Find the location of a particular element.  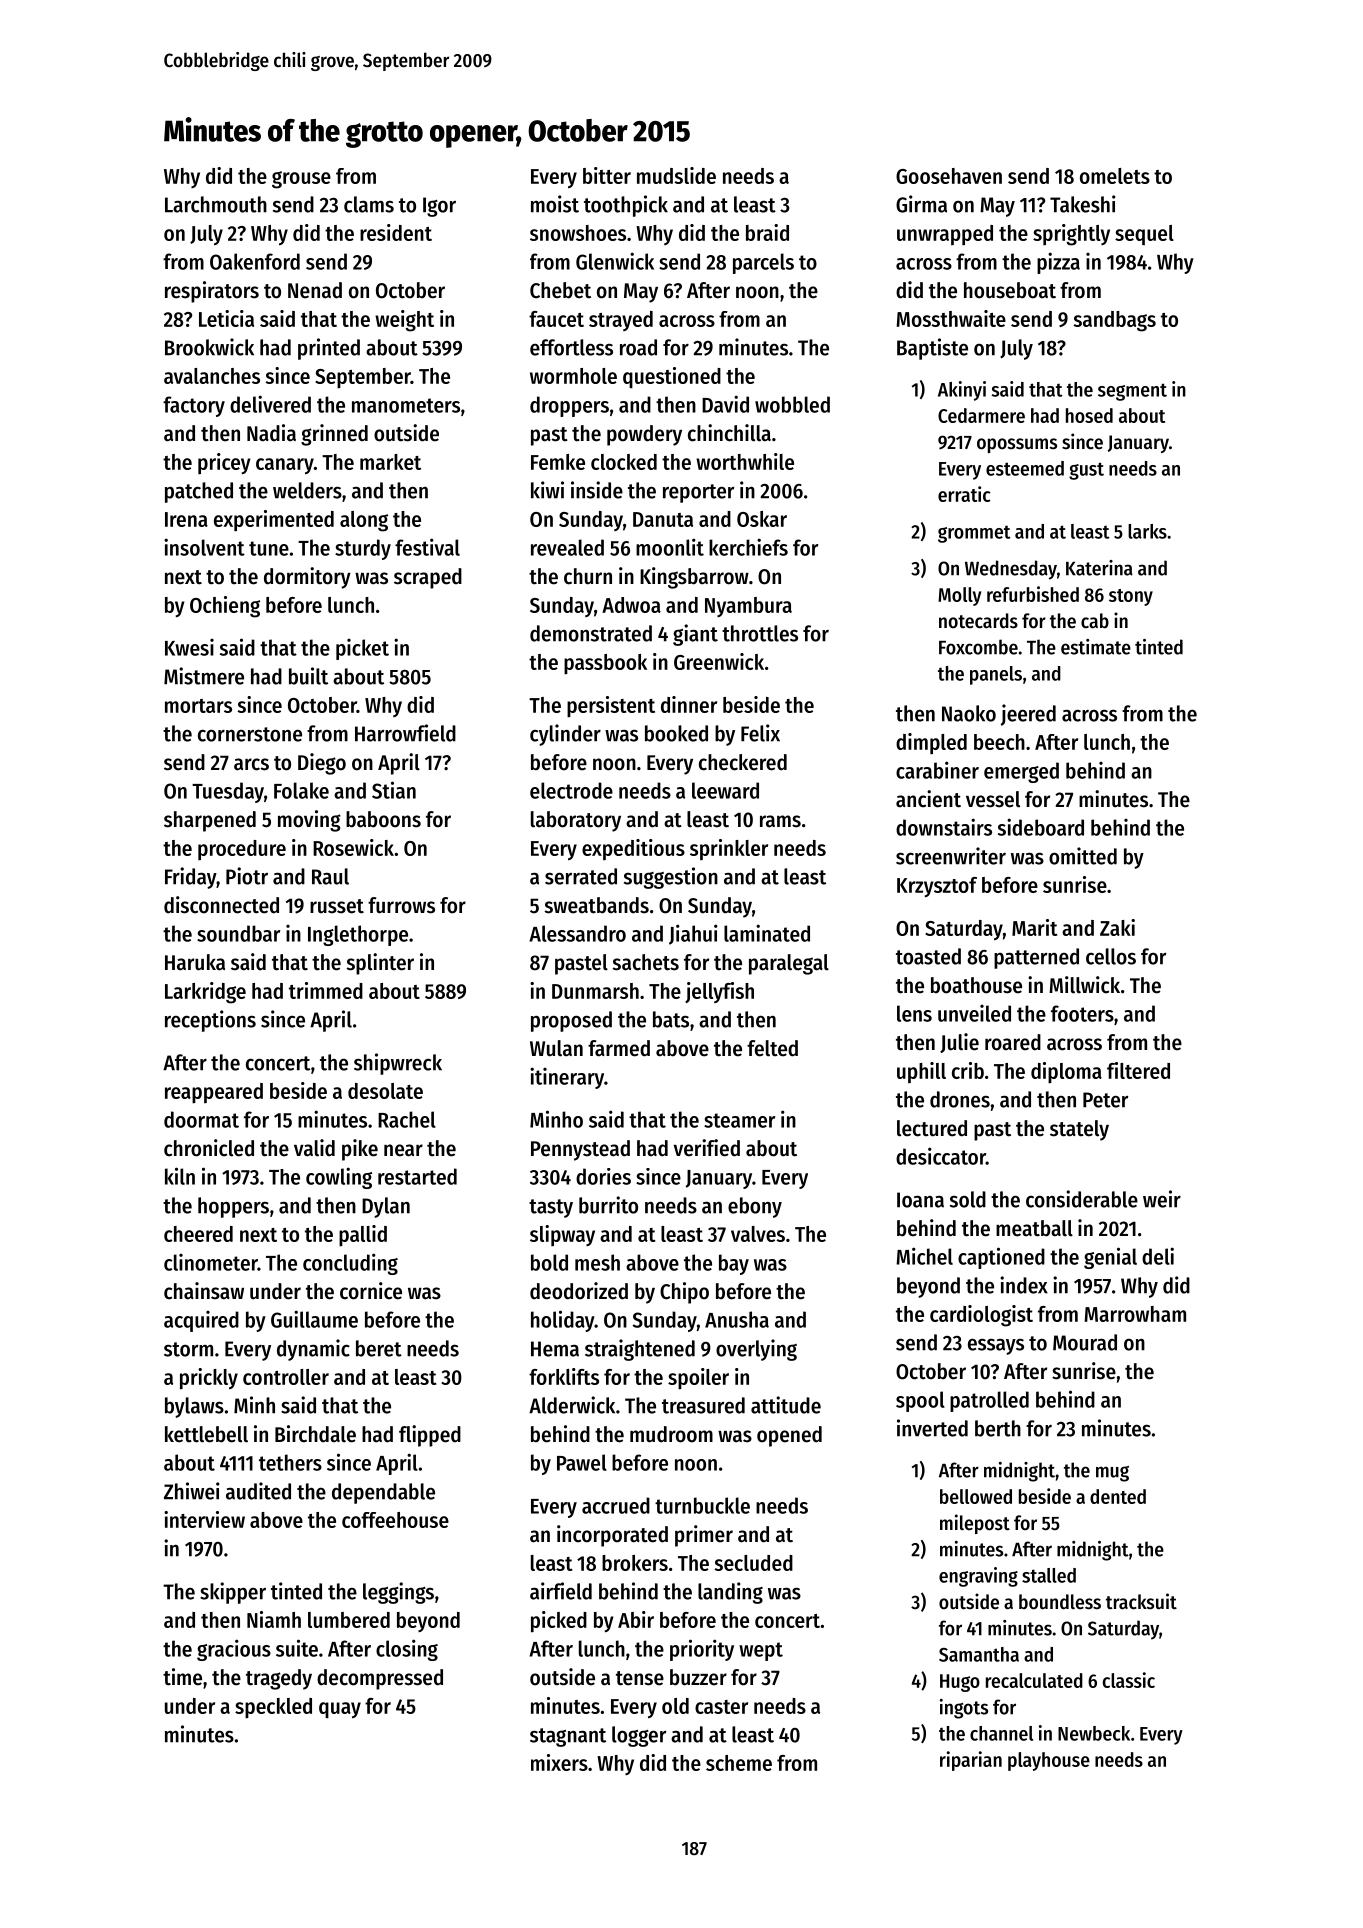

receptions is located at coordinates (210, 1021).
